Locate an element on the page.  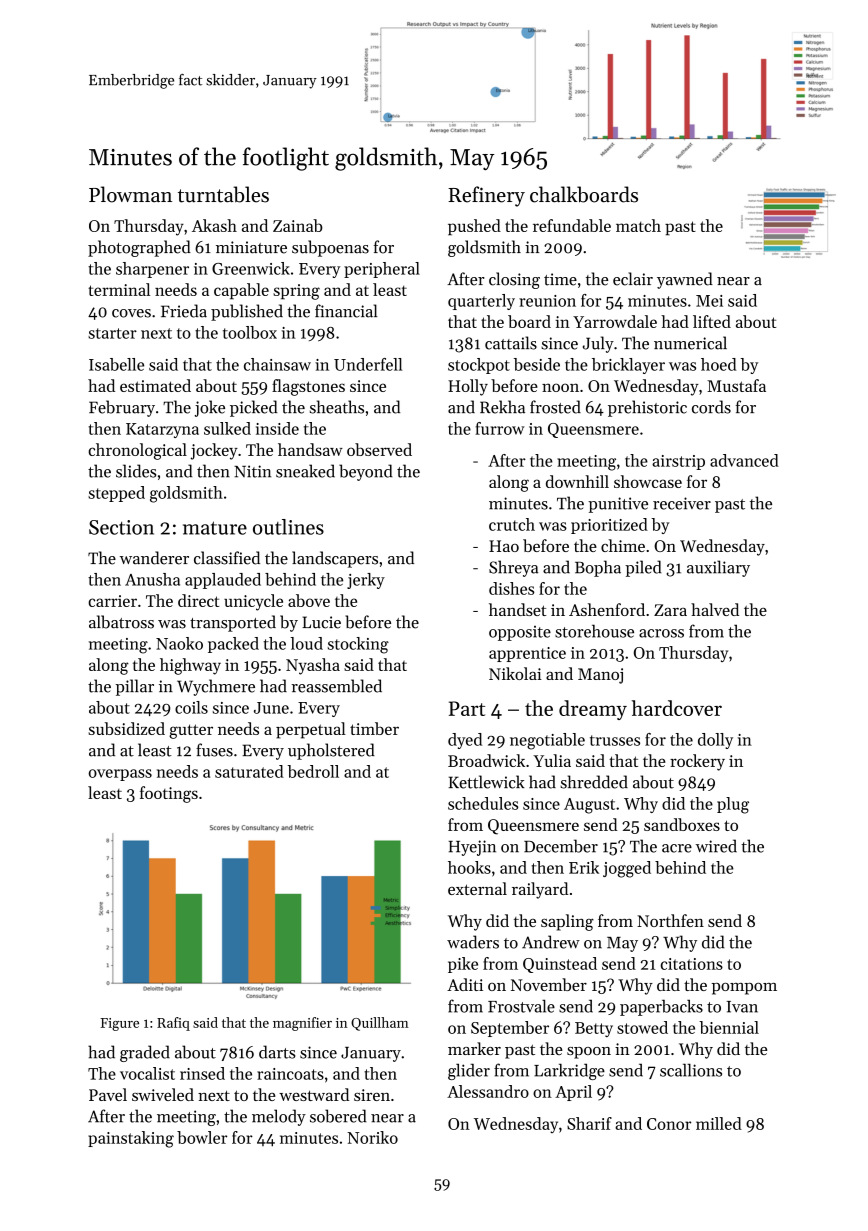
terminal is located at coordinates (119, 289).
